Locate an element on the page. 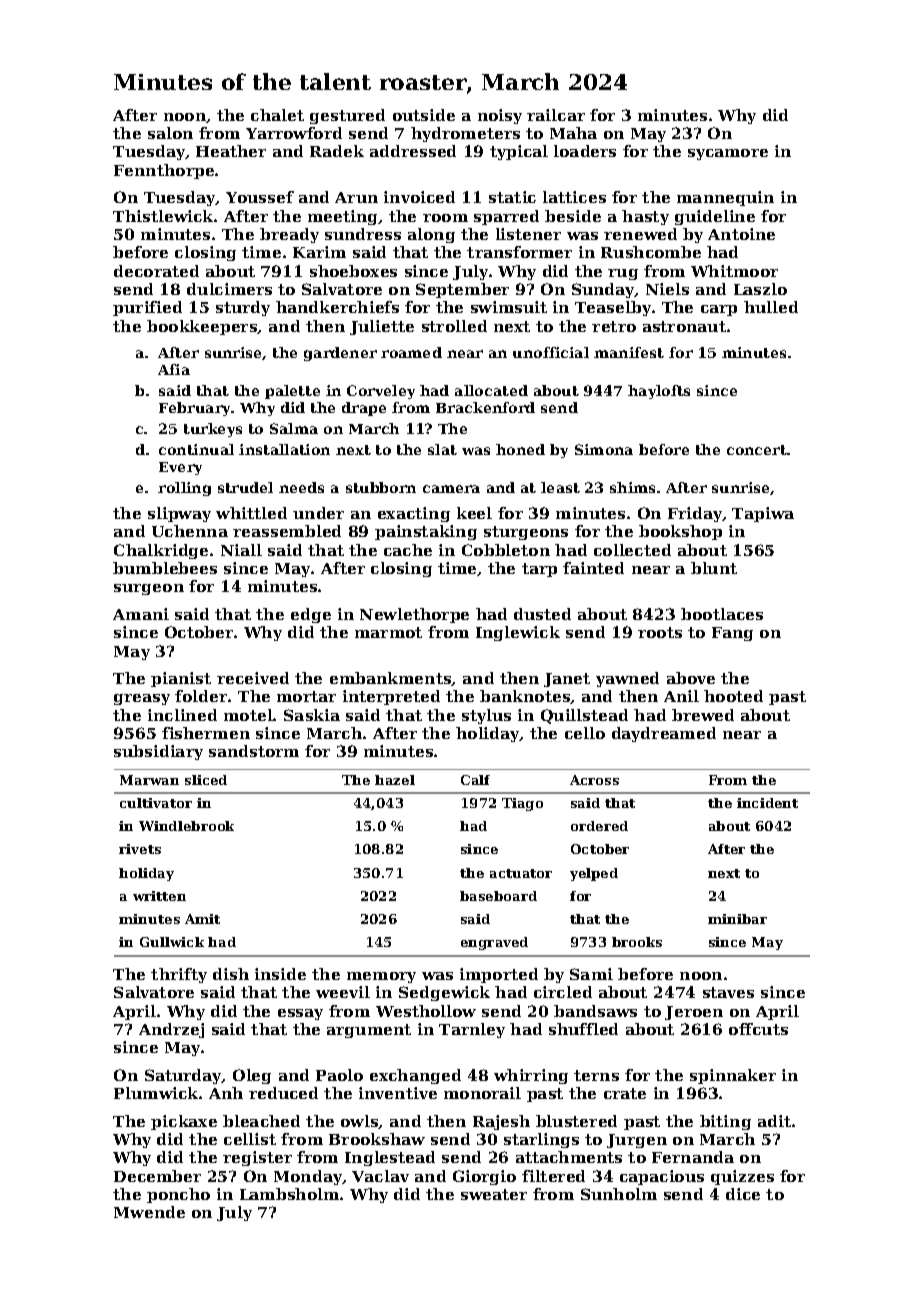  gestured is located at coordinates (347, 116).
